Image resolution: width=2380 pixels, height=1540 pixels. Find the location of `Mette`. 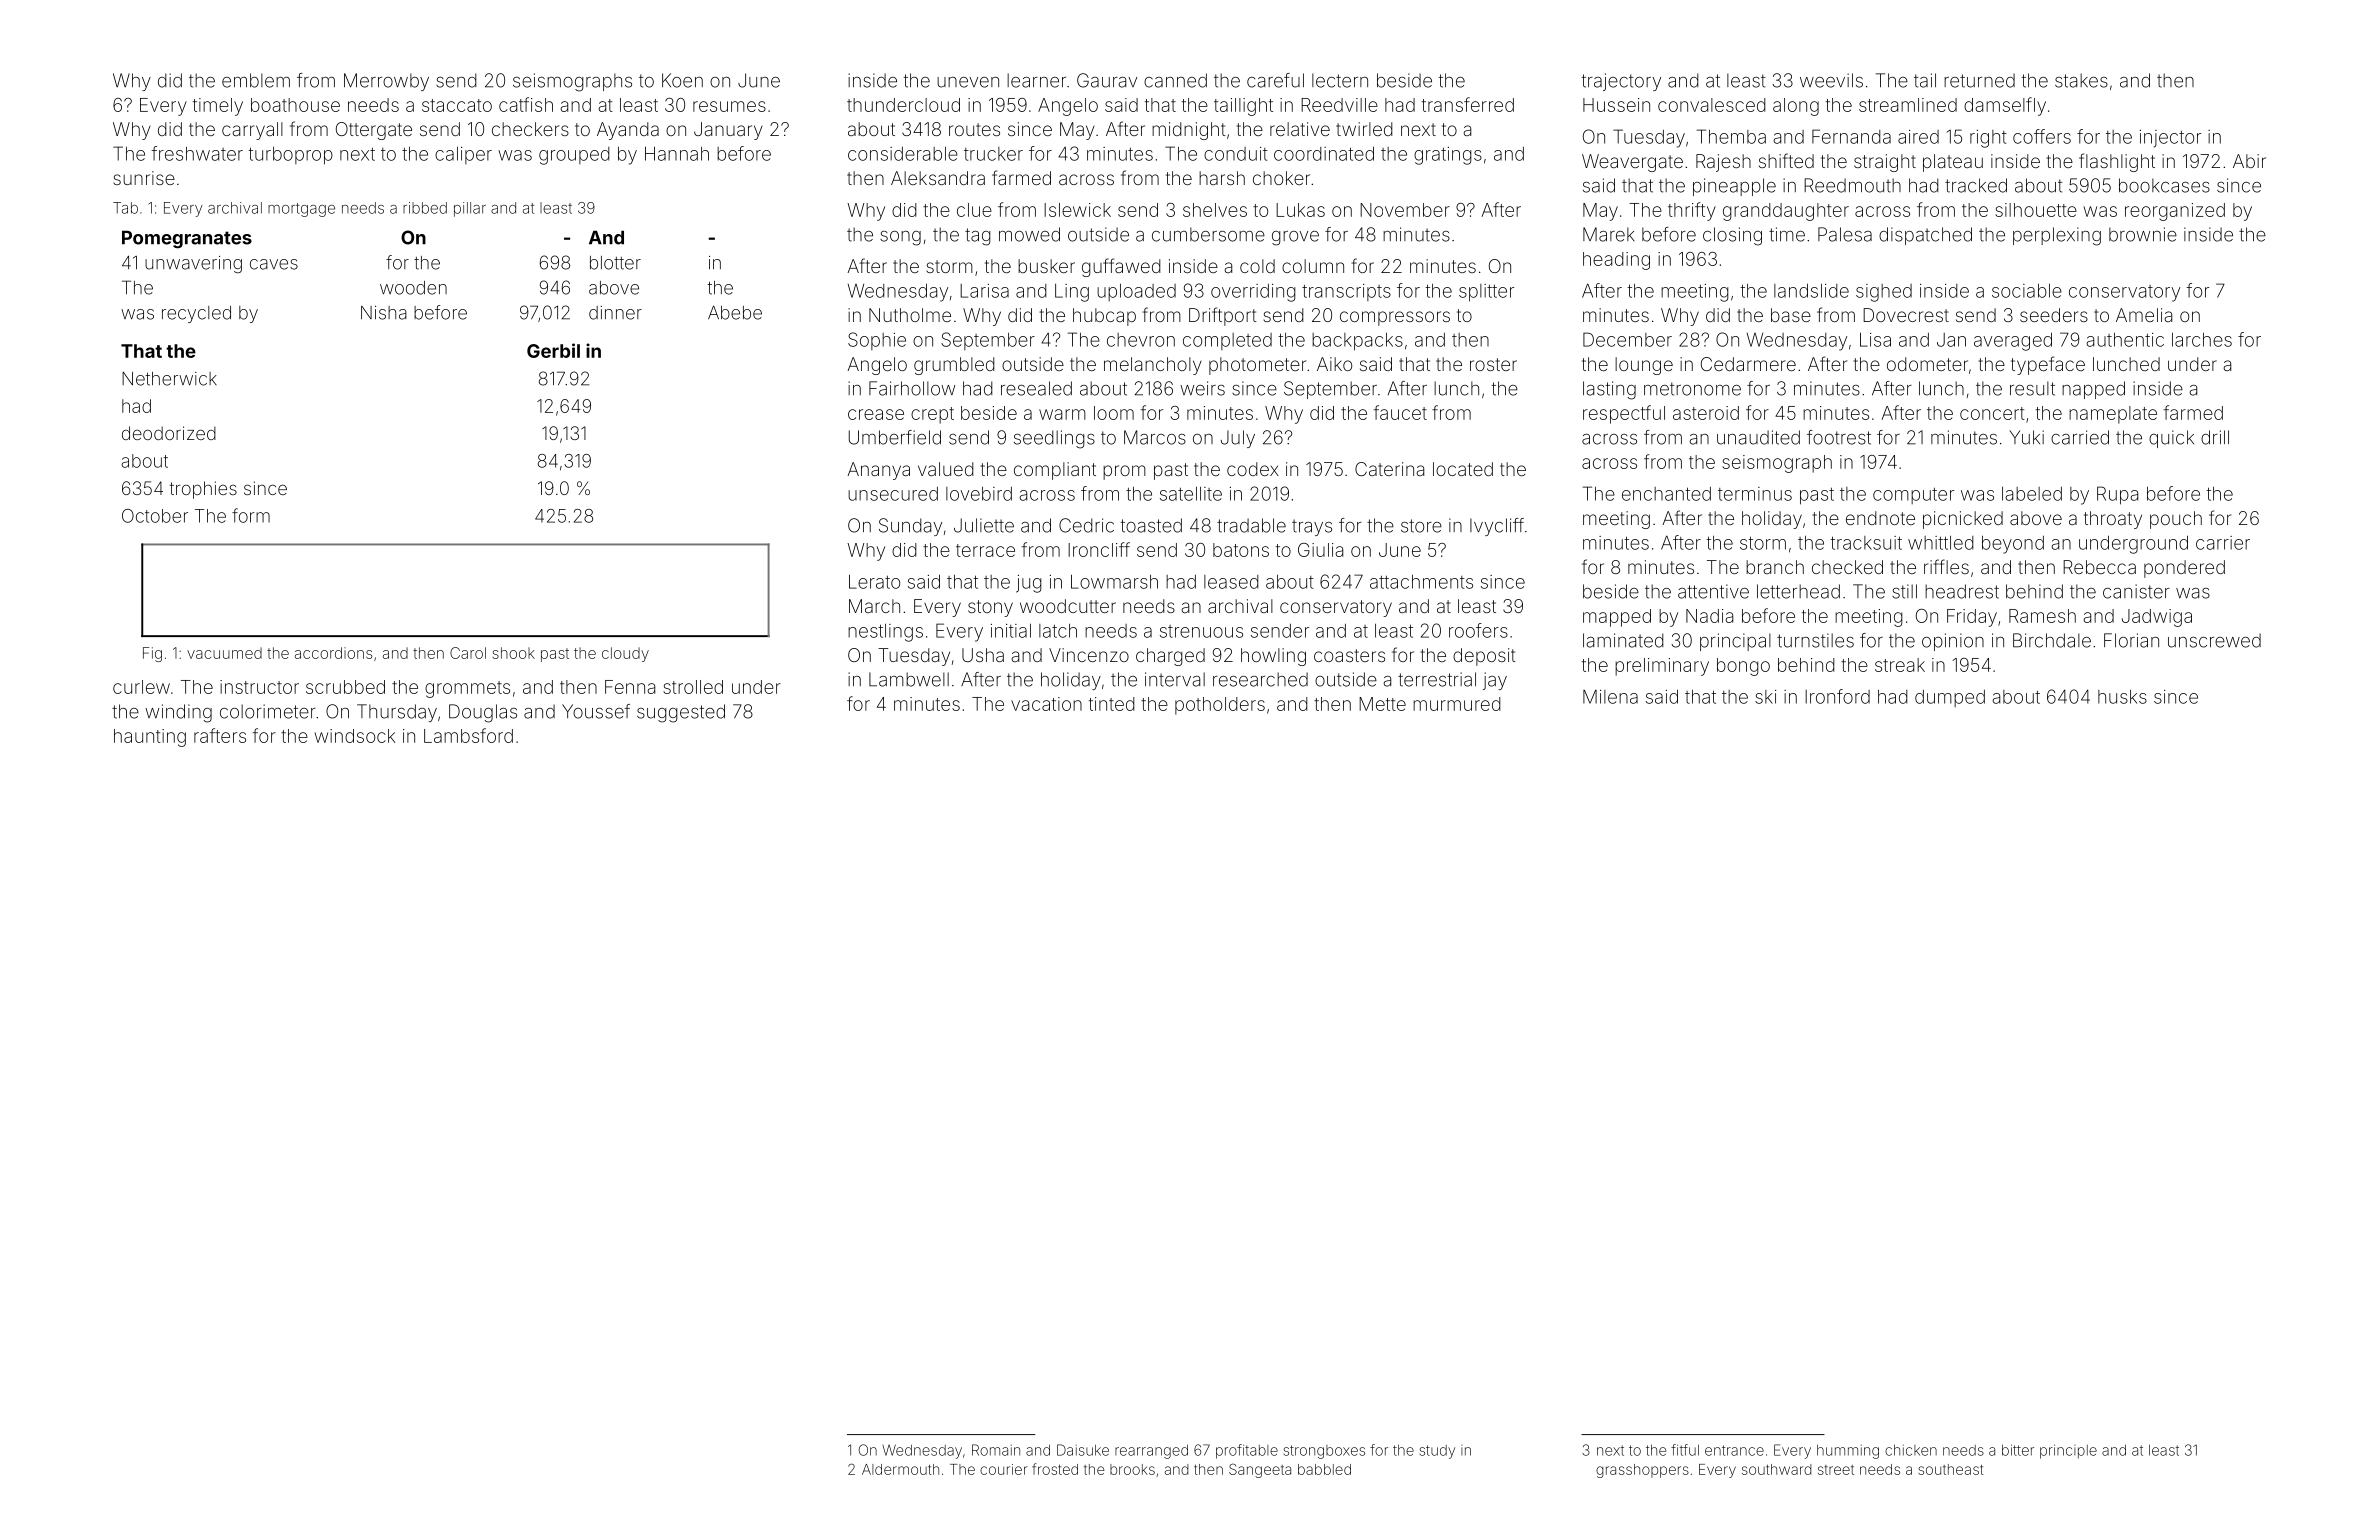

Mette is located at coordinates (1382, 704).
